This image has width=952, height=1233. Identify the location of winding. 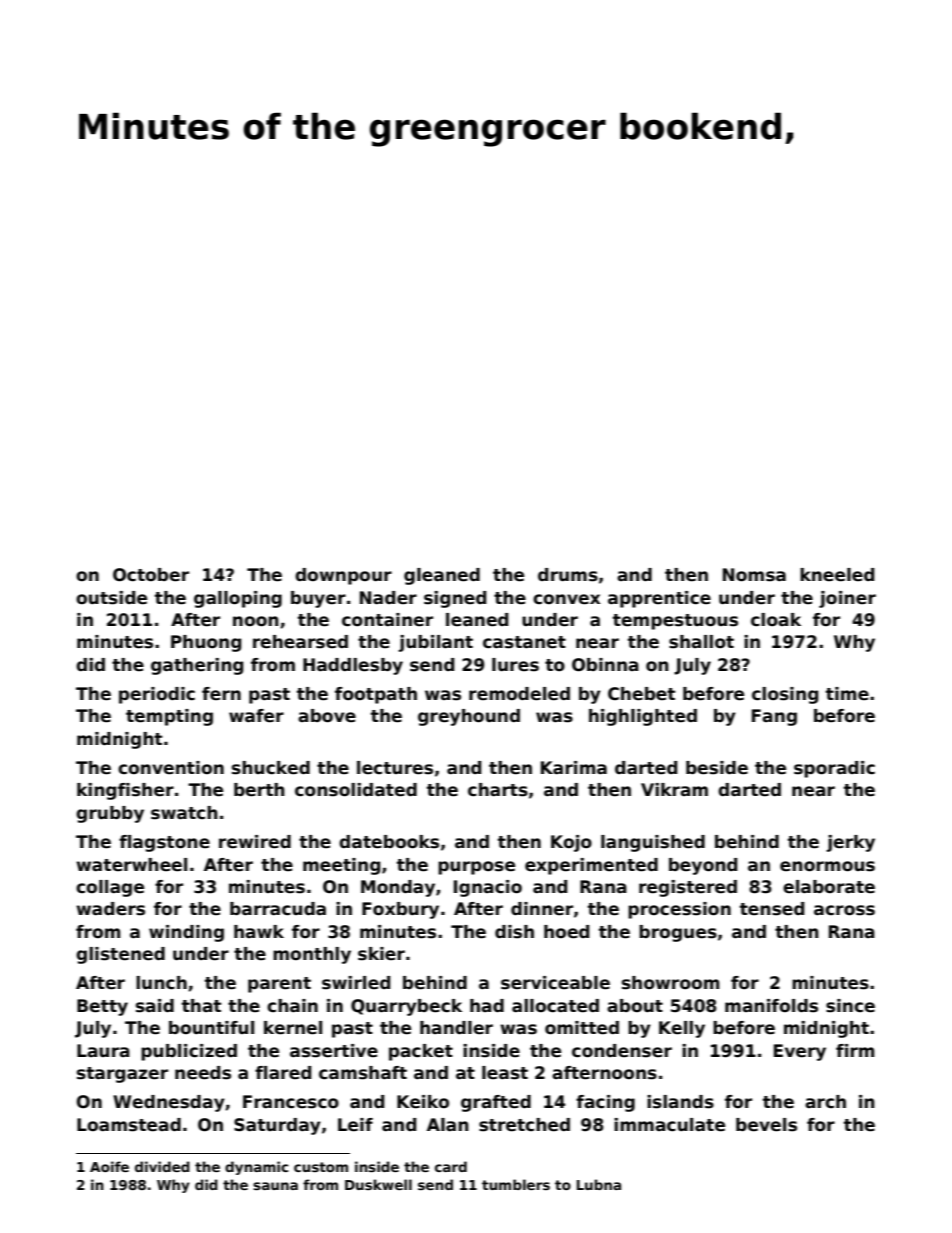
(186, 933).
